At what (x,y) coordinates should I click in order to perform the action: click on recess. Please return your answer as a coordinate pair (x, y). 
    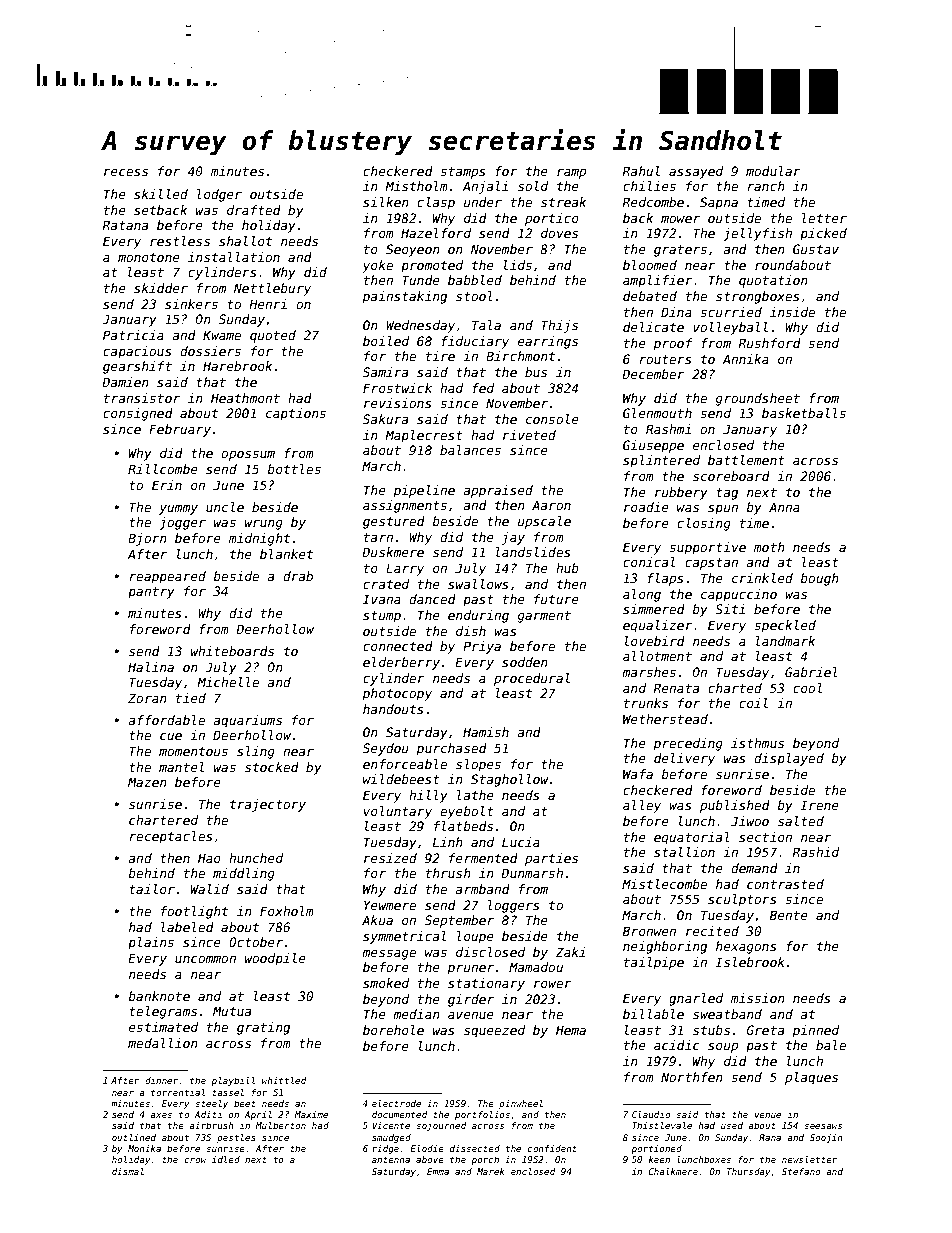
    Looking at the image, I should click on (126, 172).
